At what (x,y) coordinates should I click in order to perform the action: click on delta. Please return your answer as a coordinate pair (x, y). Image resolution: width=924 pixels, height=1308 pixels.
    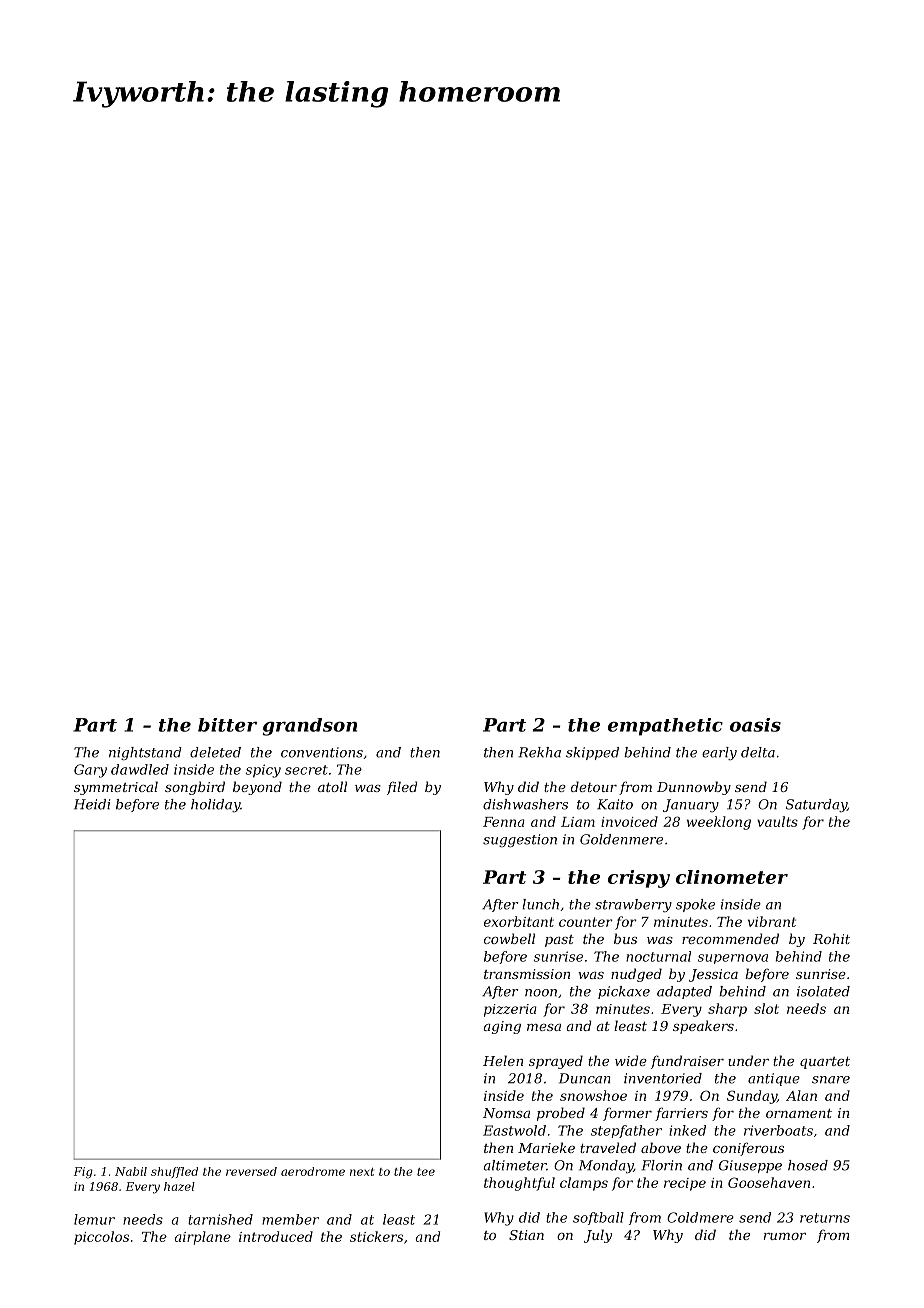
    Looking at the image, I should click on (758, 752).
